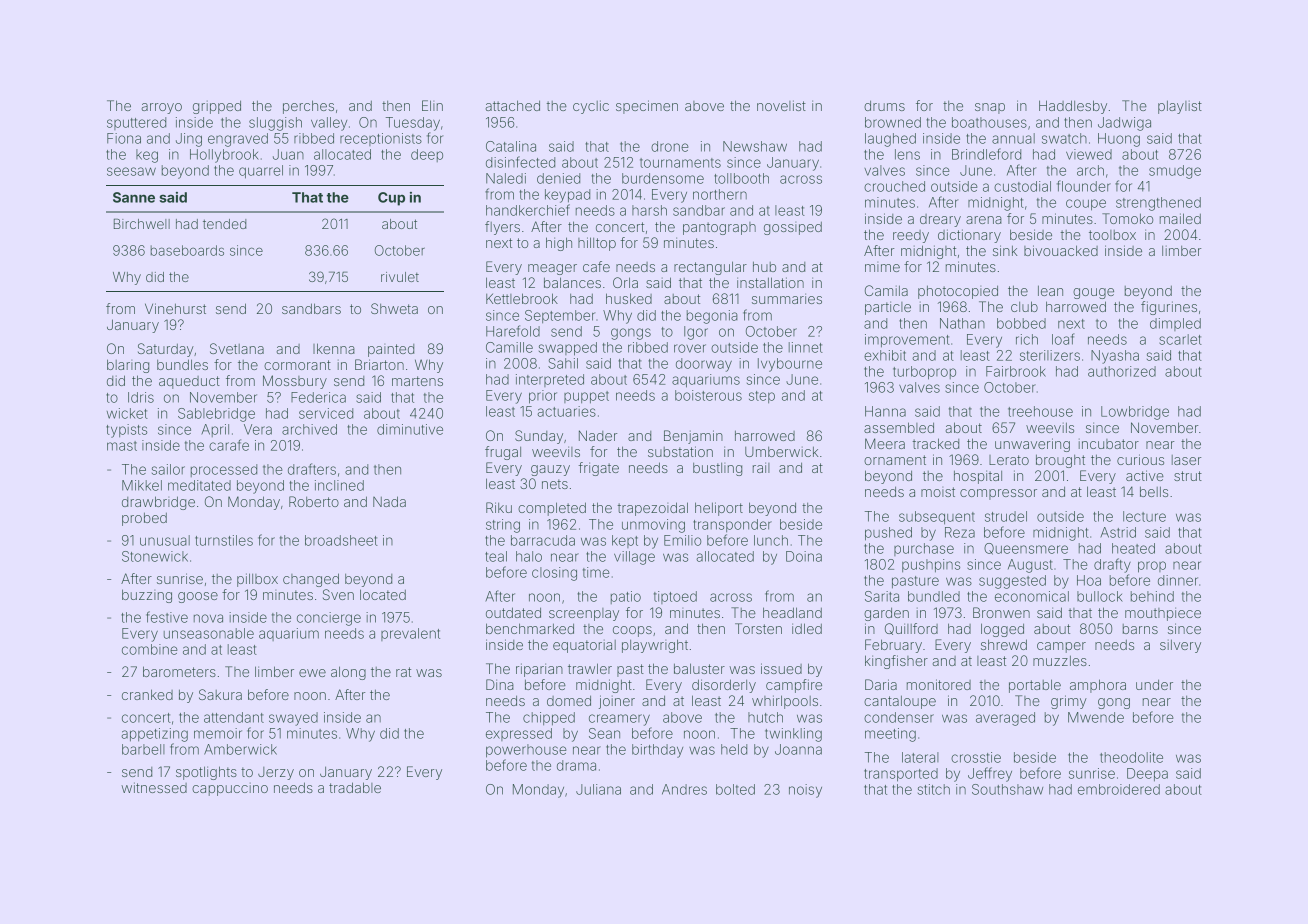 This image has width=1308, height=924. What do you see at coordinates (567, 196) in the image?
I see `keypad` at bounding box center [567, 196].
